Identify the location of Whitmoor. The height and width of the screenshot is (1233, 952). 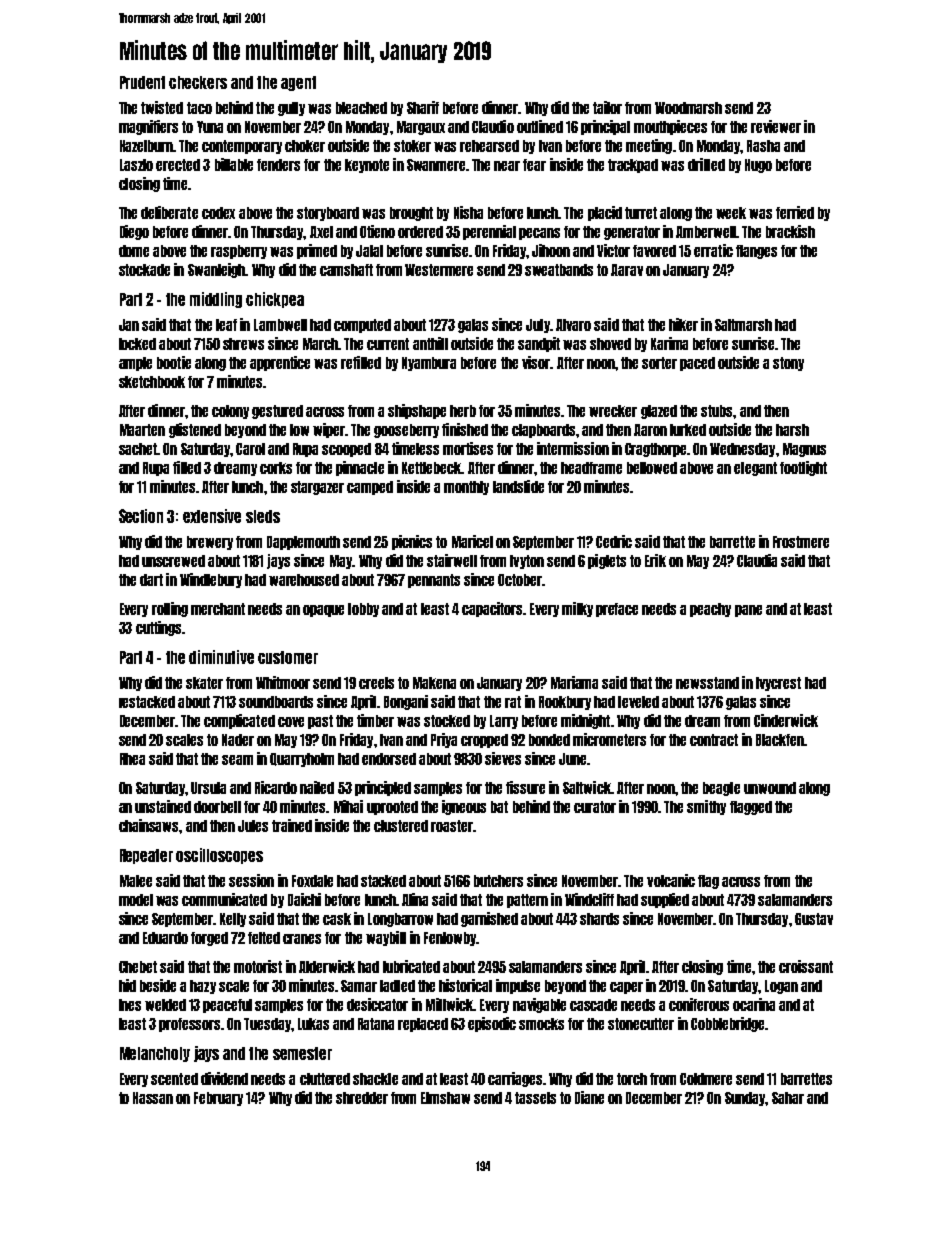
(283, 682).
